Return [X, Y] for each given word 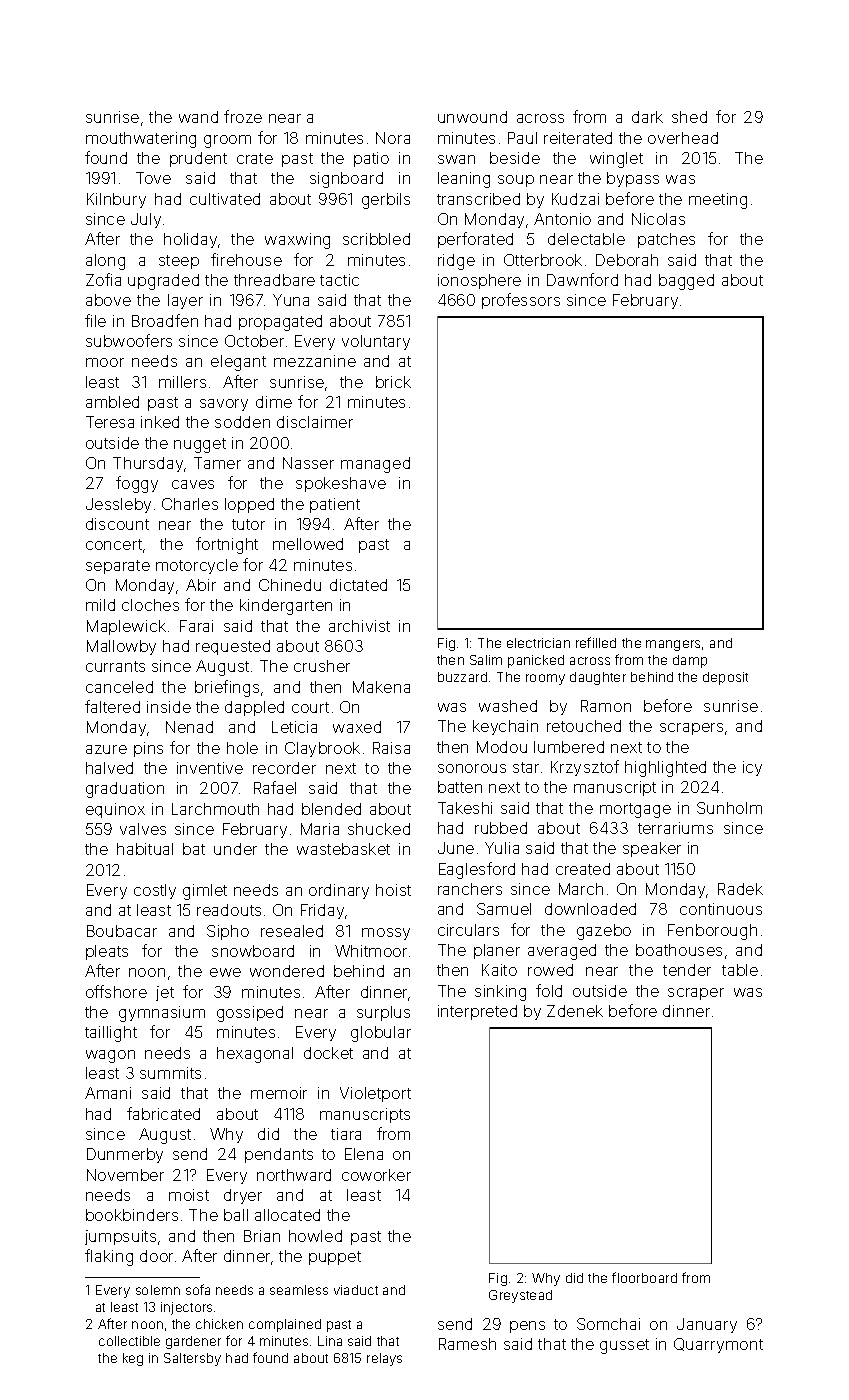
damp [690, 661]
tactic [339, 280]
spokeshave [341, 484]
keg [133, 1359]
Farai [196, 626]
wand [198, 117]
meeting [718, 201]
